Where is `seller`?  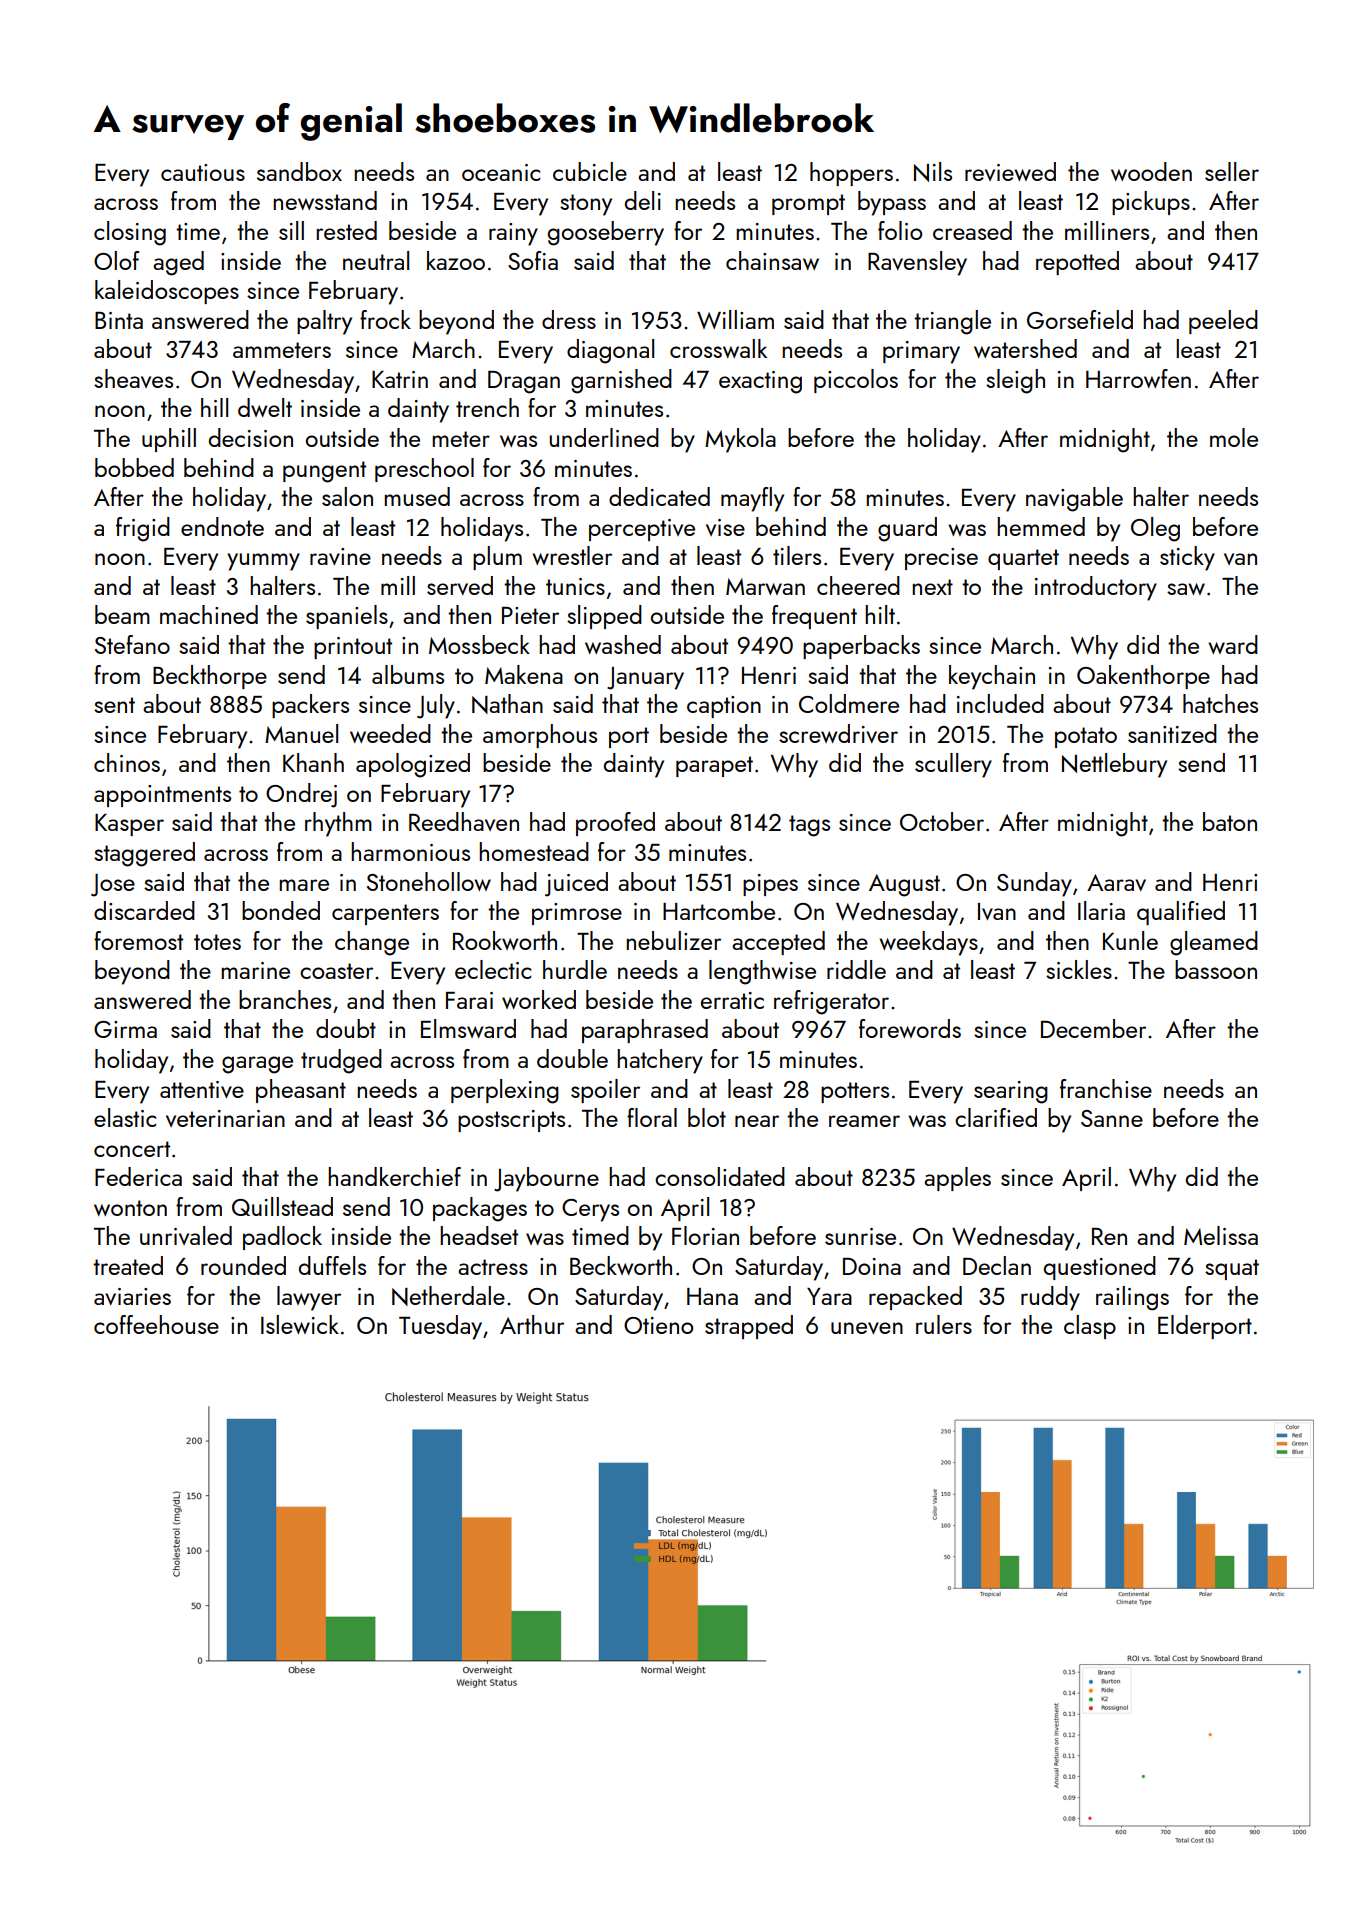
seller is located at coordinates (1232, 171).
